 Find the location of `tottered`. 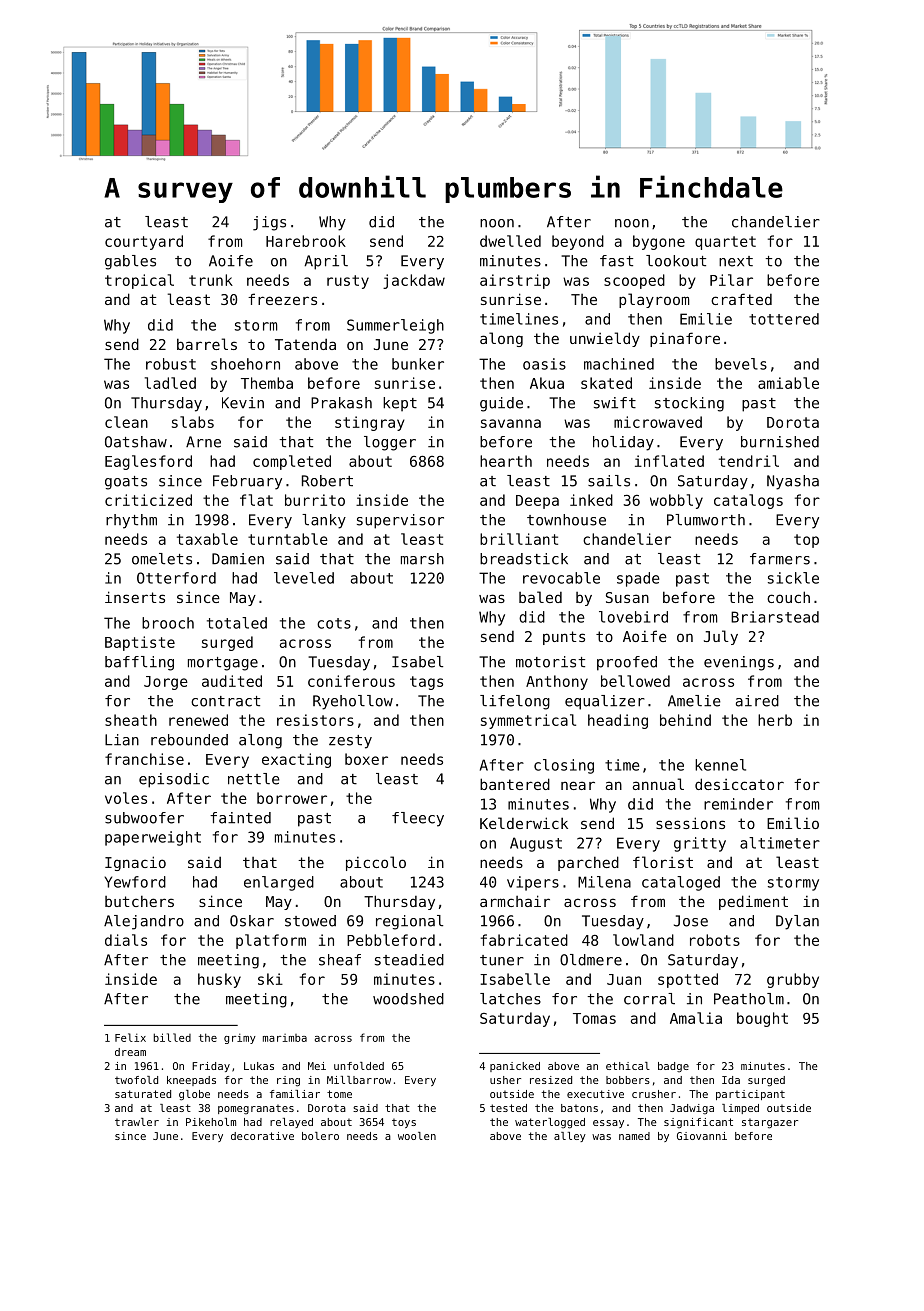

tottered is located at coordinates (784, 319).
